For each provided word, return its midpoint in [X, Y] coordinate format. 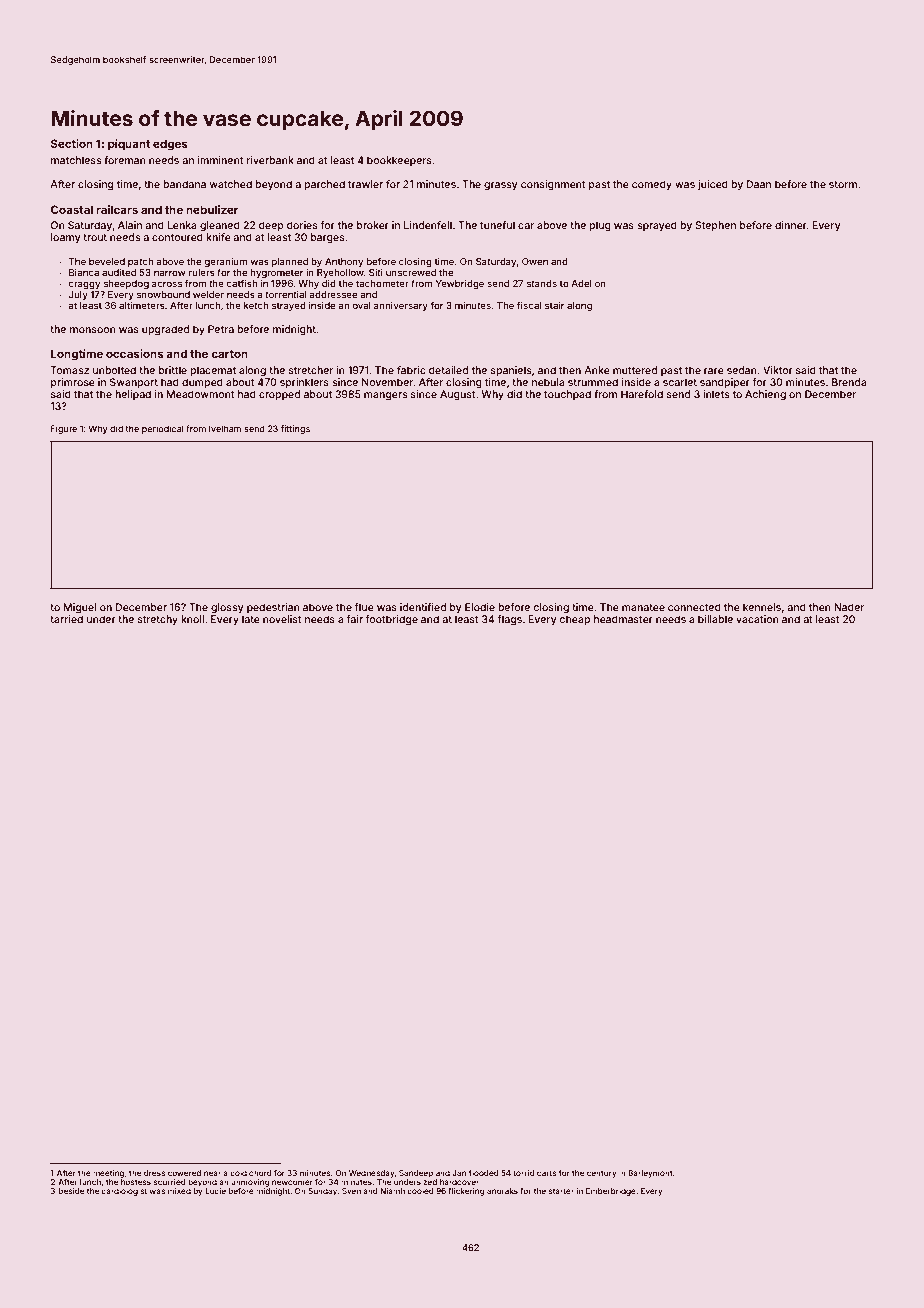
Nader [849, 607]
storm [843, 184]
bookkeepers [399, 161]
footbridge [392, 620]
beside [71, 1191]
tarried [66, 619]
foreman [125, 160]
